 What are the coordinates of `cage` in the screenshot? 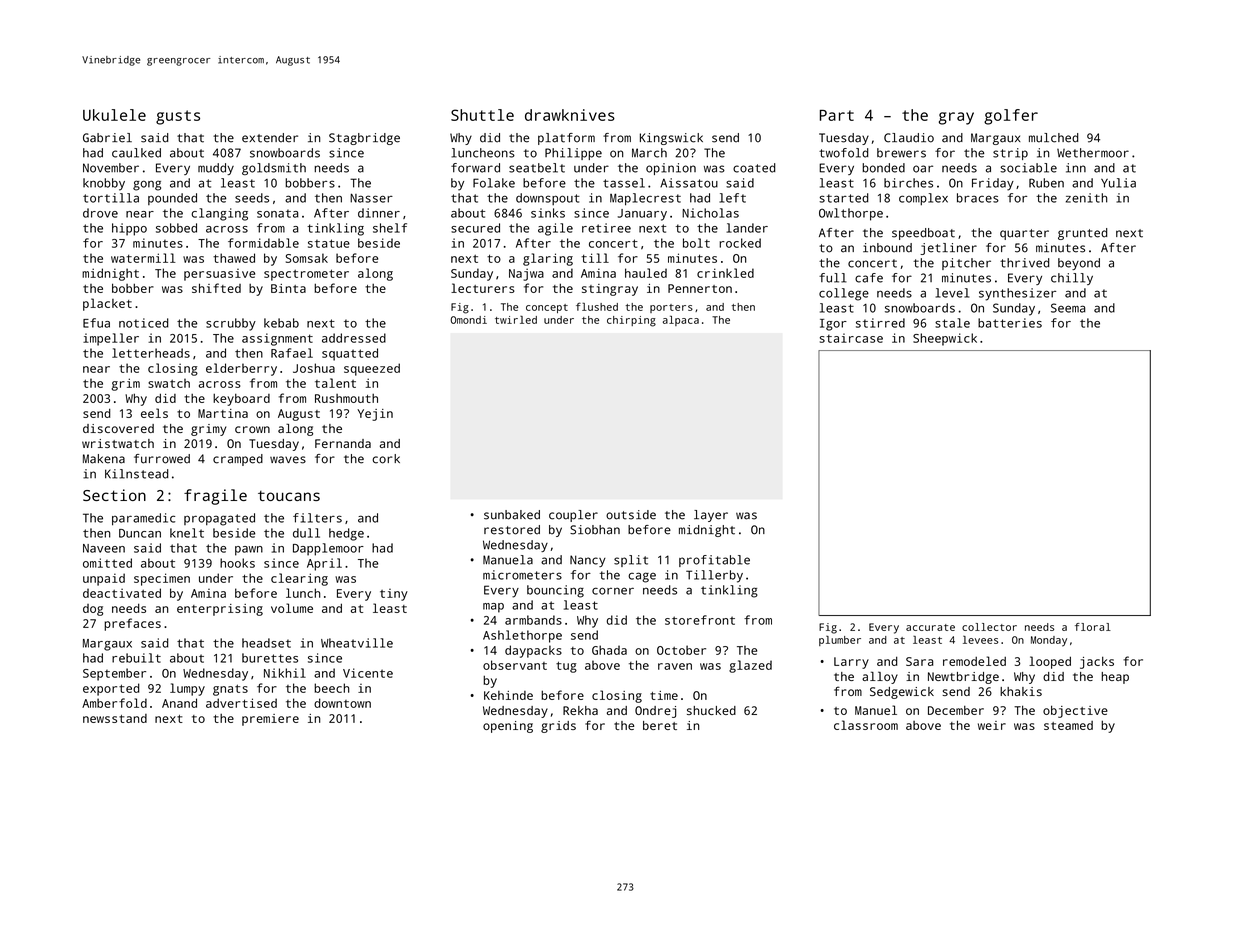 It's located at (642, 577).
